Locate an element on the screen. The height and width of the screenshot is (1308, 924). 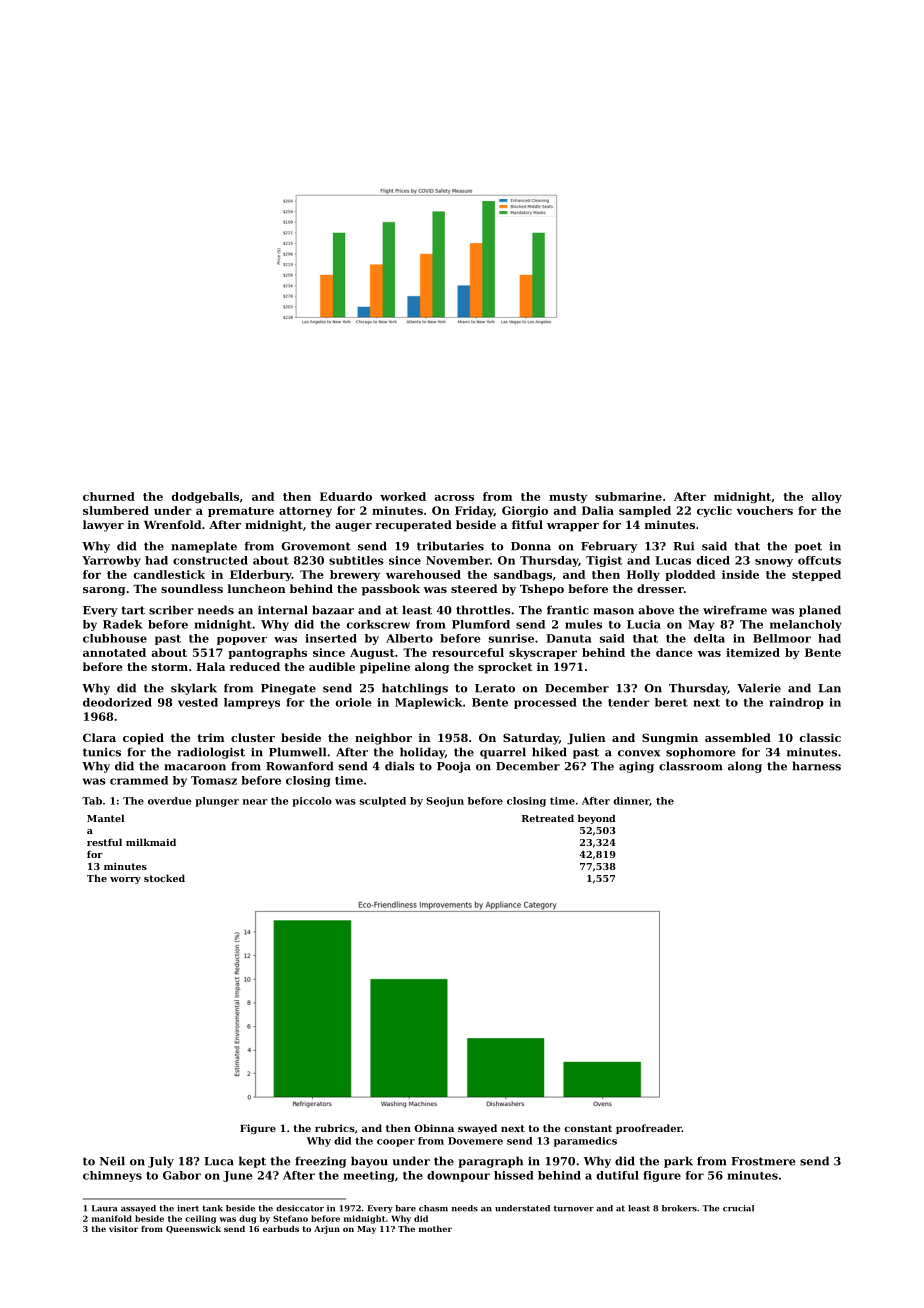
swayed is located at coordinates (477, 1129).
